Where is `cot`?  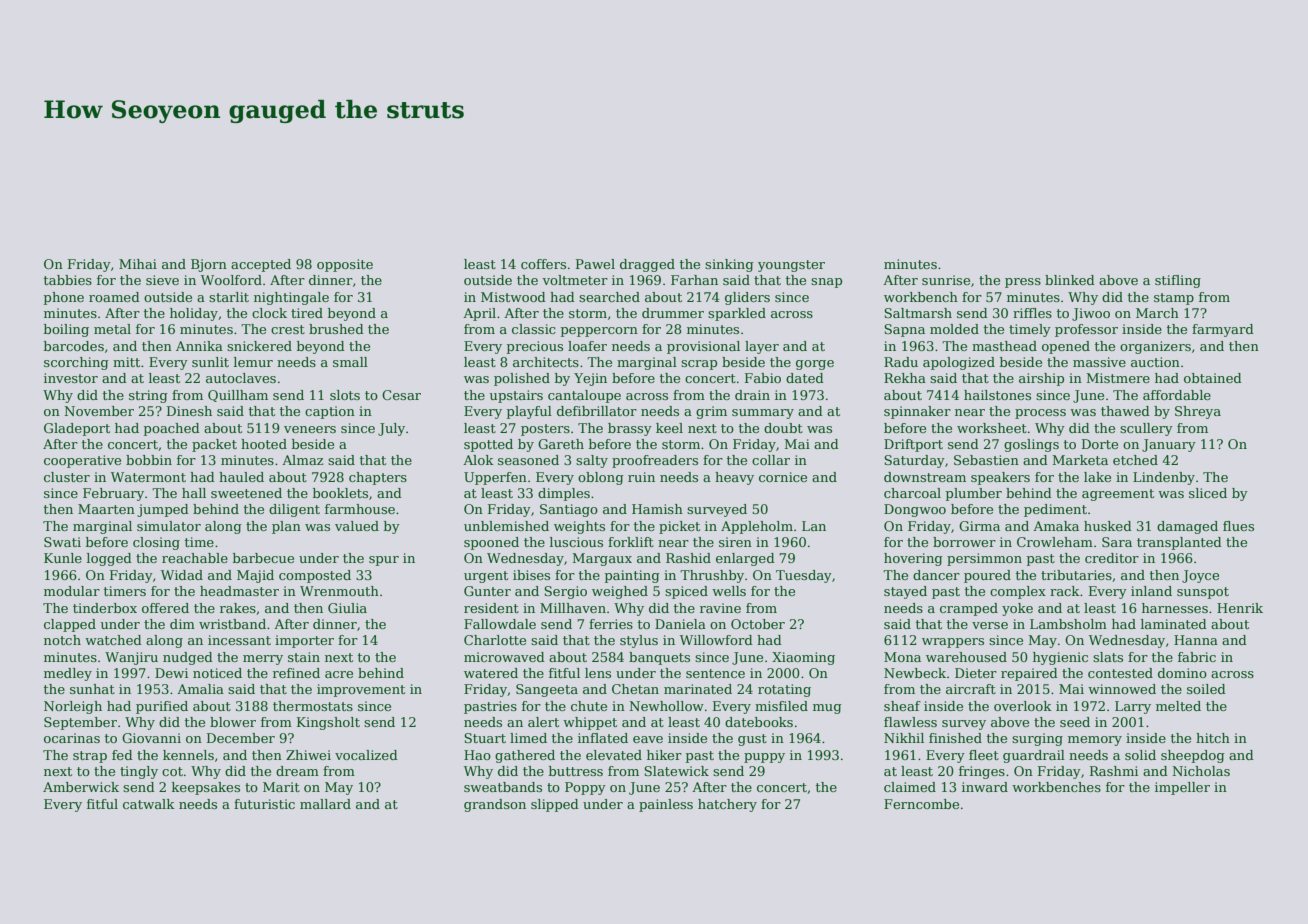
cot is located at coordinates (172, 771).
